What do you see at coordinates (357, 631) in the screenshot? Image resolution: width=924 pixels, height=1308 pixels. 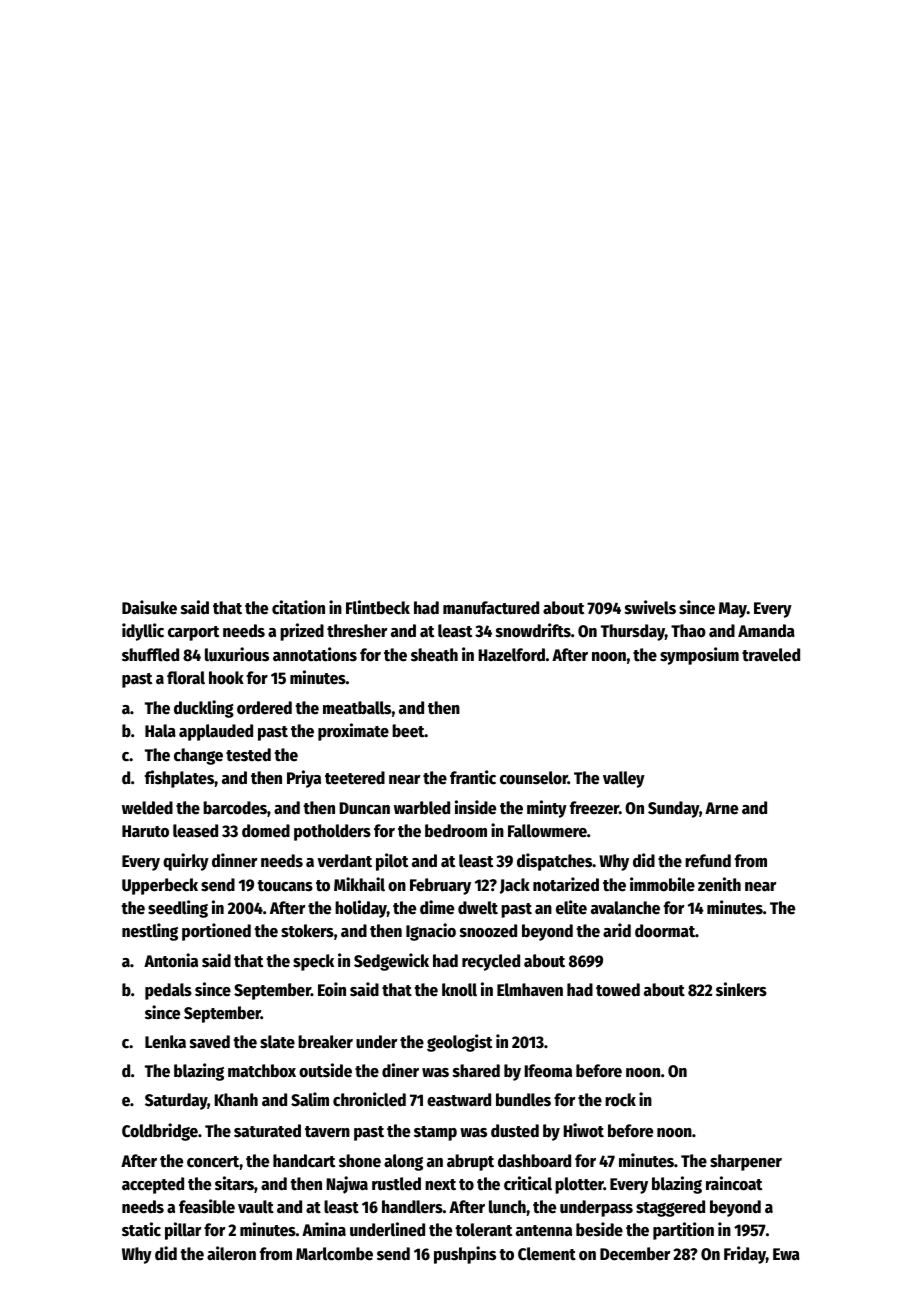 I see `thresher` at bounding box center [357, 631].
